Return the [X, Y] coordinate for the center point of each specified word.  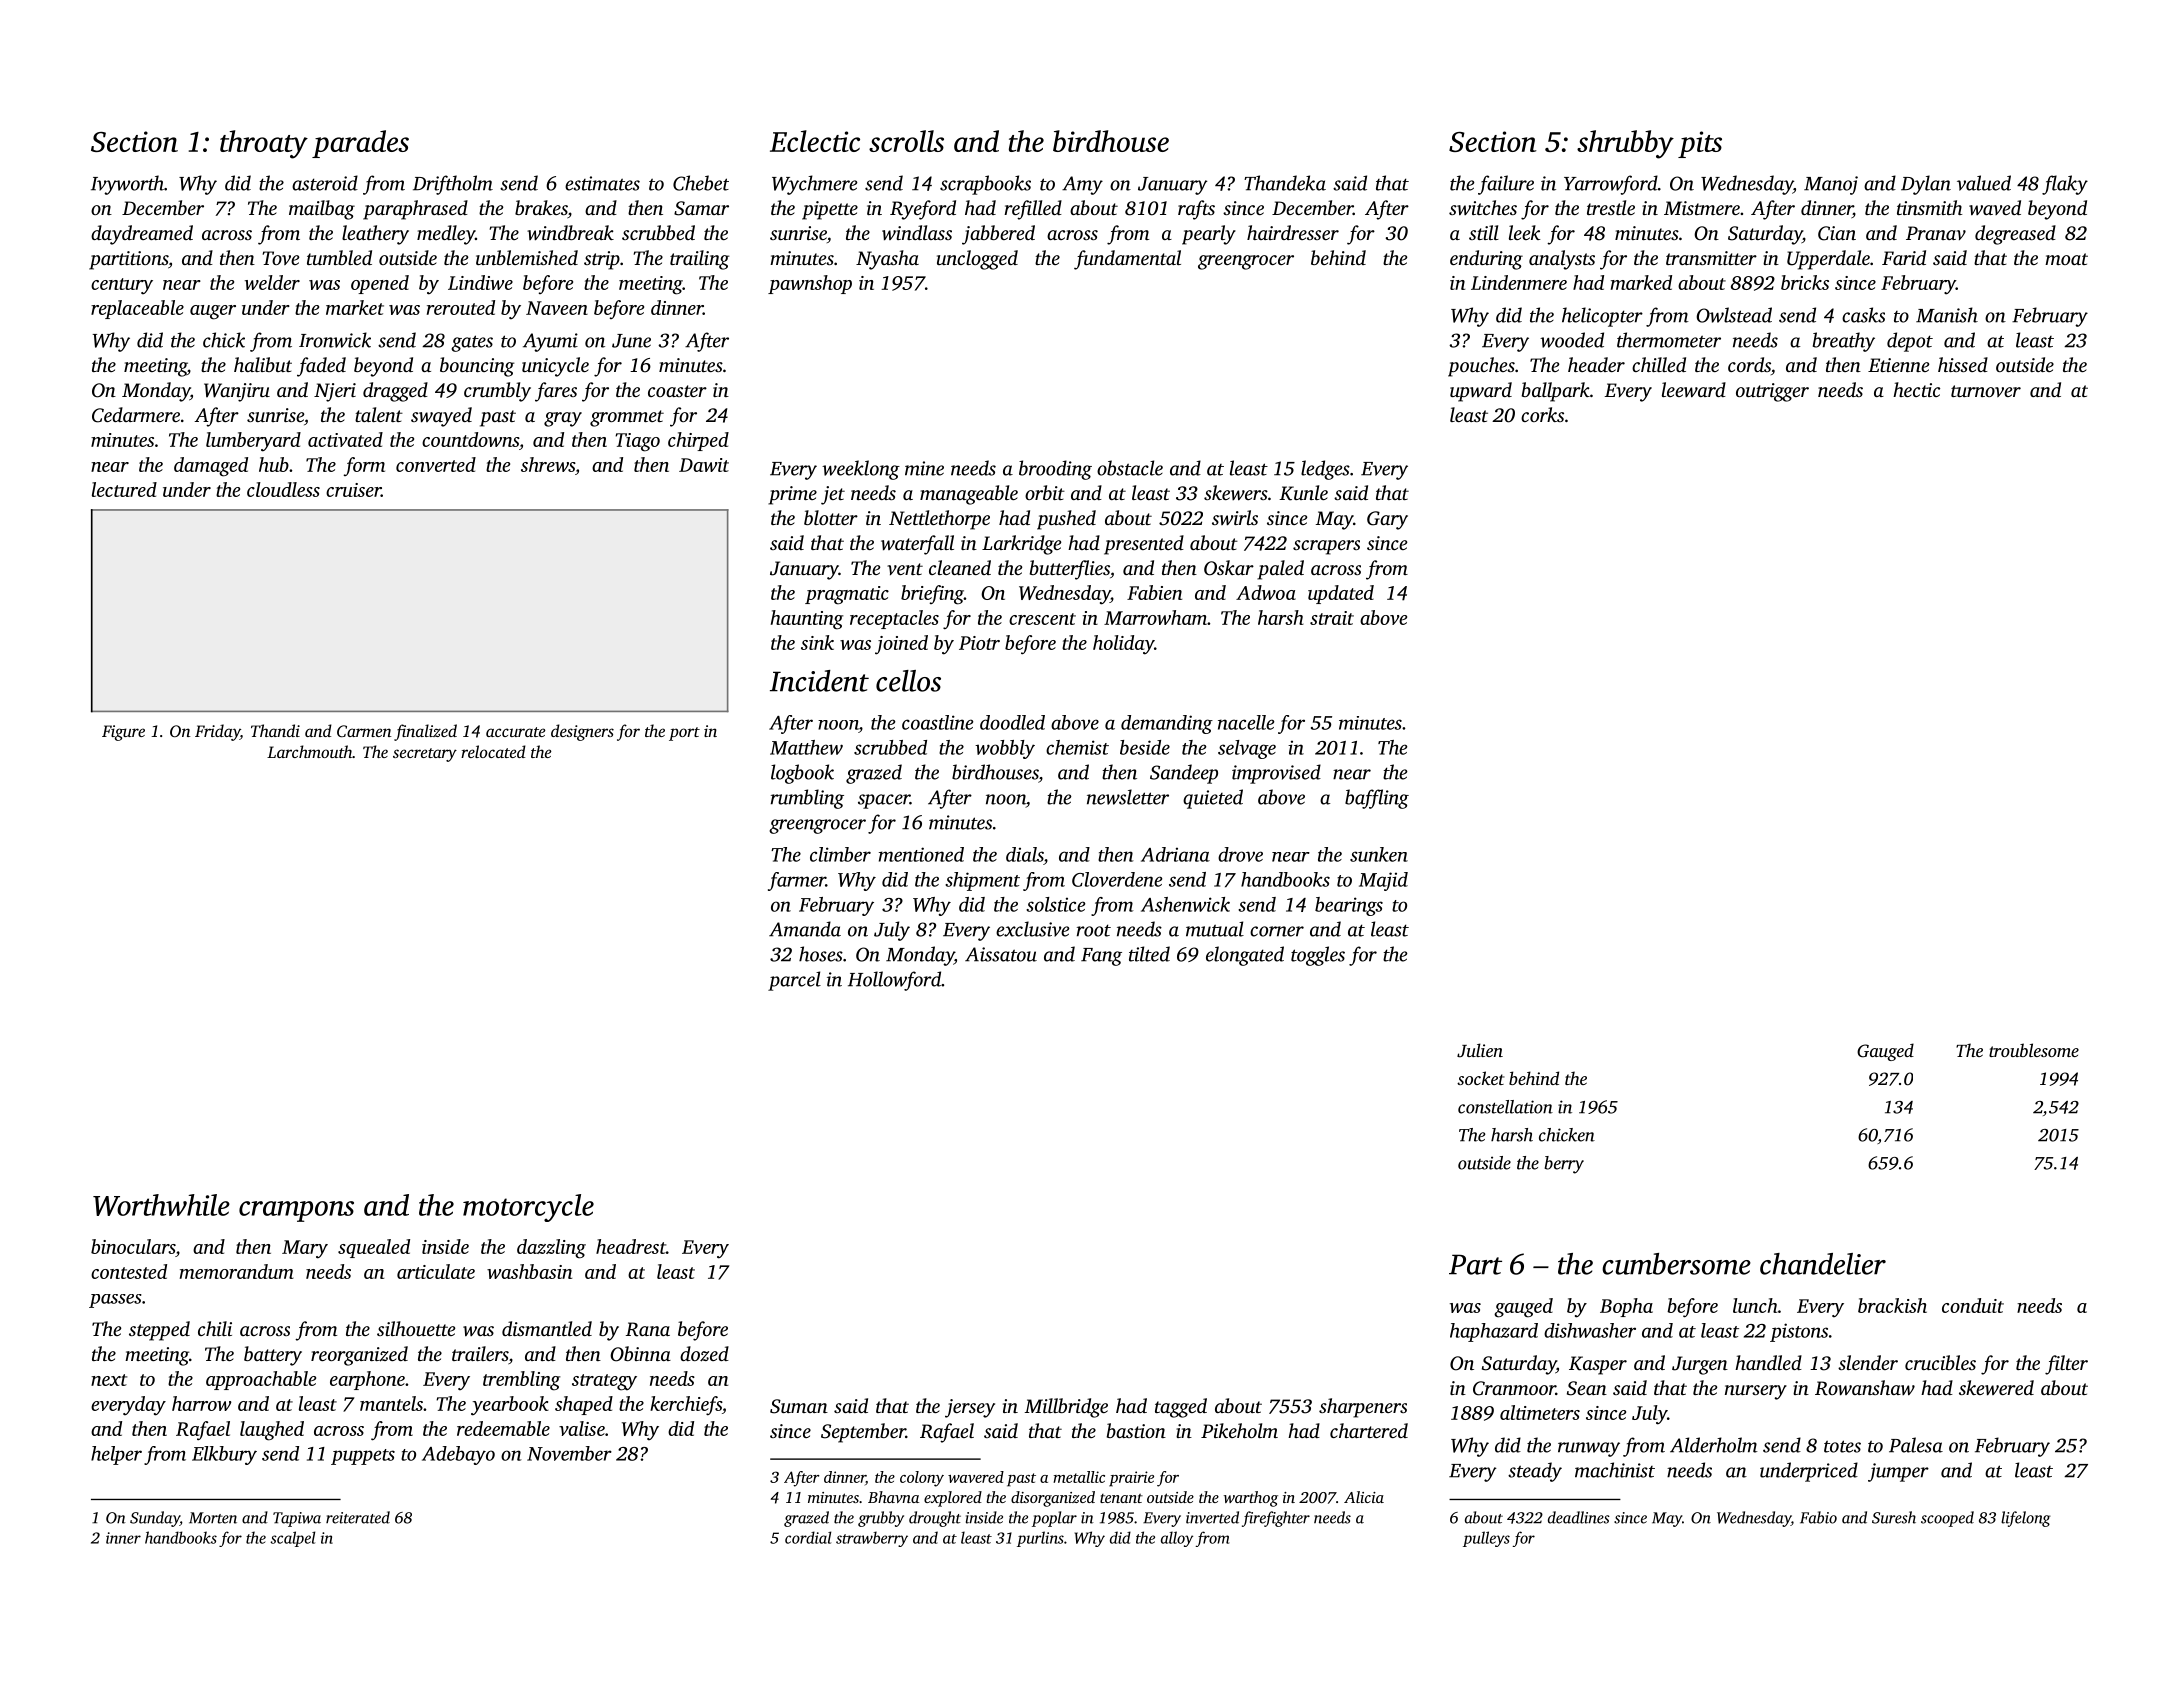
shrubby [1625, 144]
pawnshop [810, 284]
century [122, 286]
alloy [1177, 1539]
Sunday [155, 1519]
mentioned [921, 854]
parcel [794, 981]
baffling [1377, 799]
